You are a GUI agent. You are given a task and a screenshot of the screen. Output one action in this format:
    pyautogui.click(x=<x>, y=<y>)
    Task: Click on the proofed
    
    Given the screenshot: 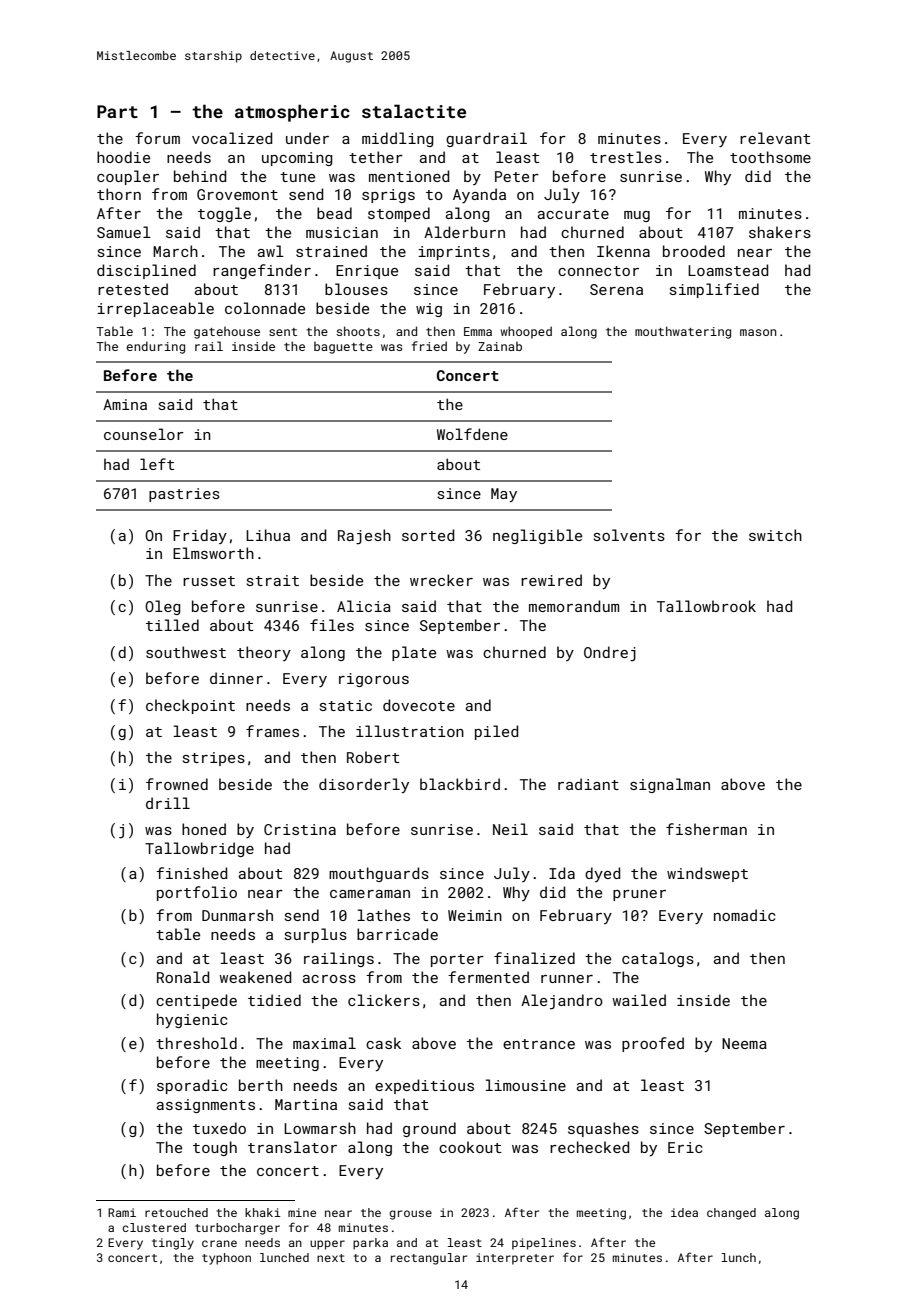 What is the action you would take?
    pyautogui.click(x=653, y=1044)
